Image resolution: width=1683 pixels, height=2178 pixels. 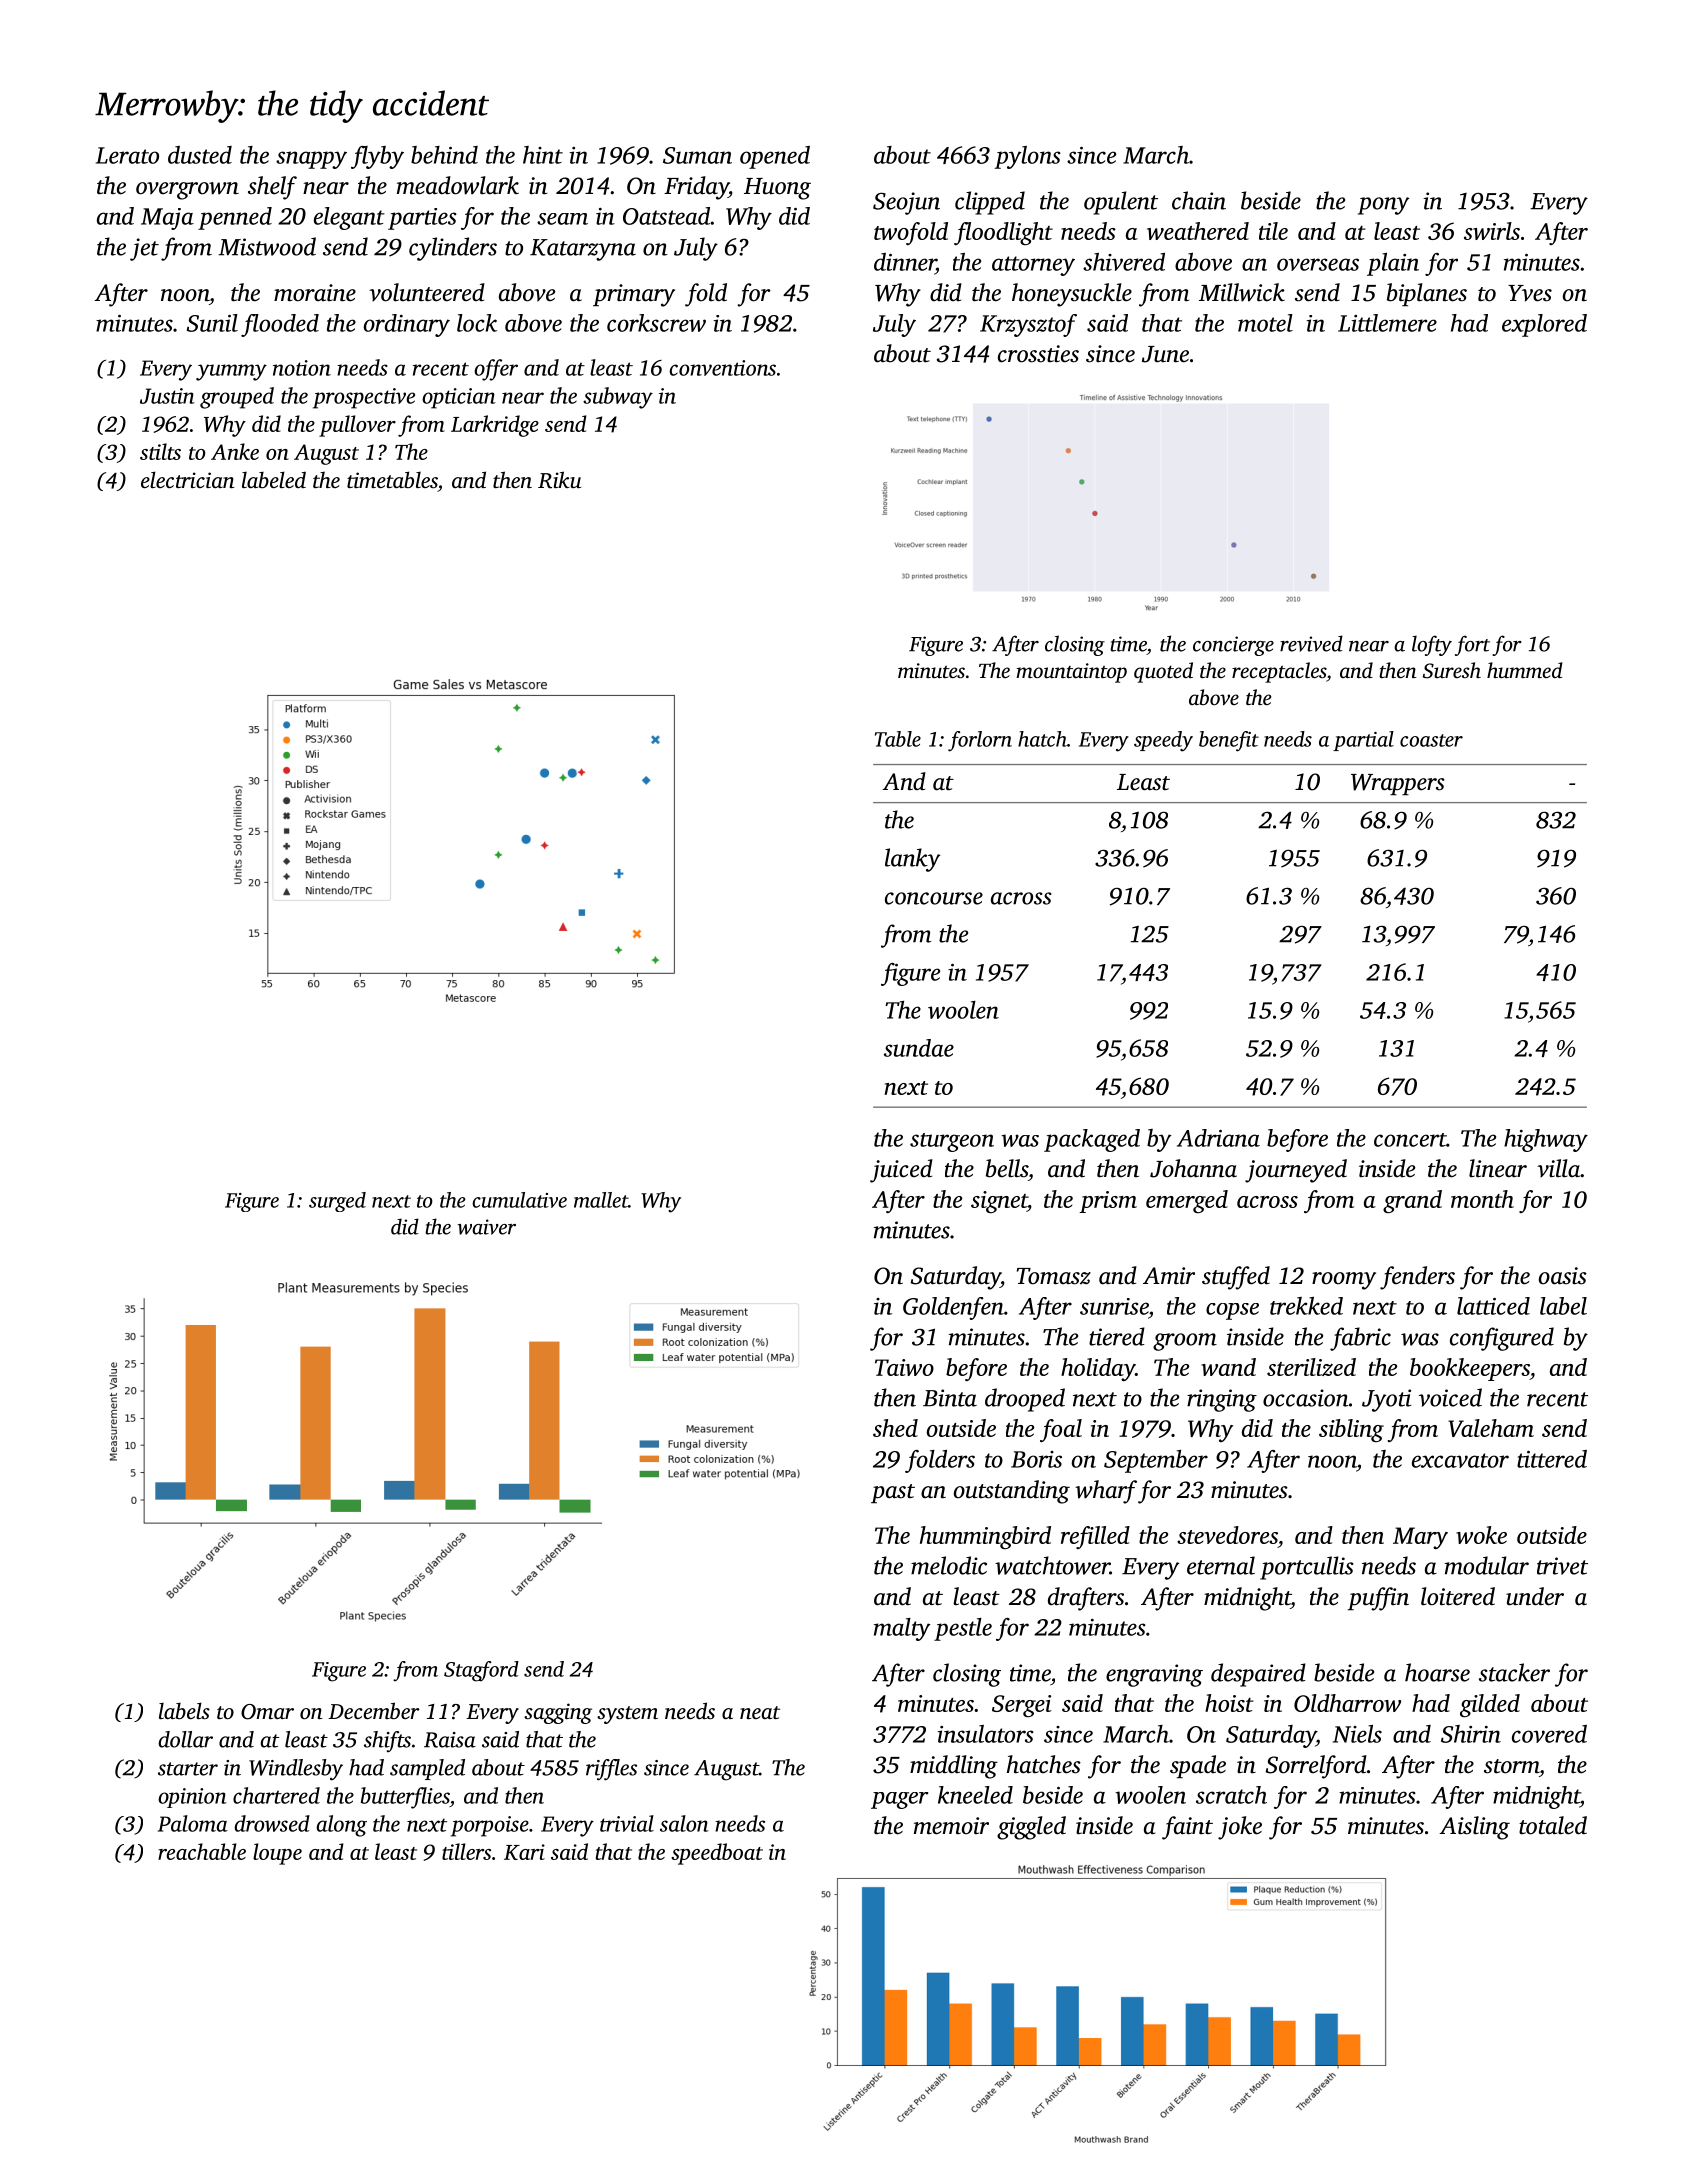 What do you see at coordinates (601, 1200) in the image?
I see `mallet` at bounding box center [601, 1200].
